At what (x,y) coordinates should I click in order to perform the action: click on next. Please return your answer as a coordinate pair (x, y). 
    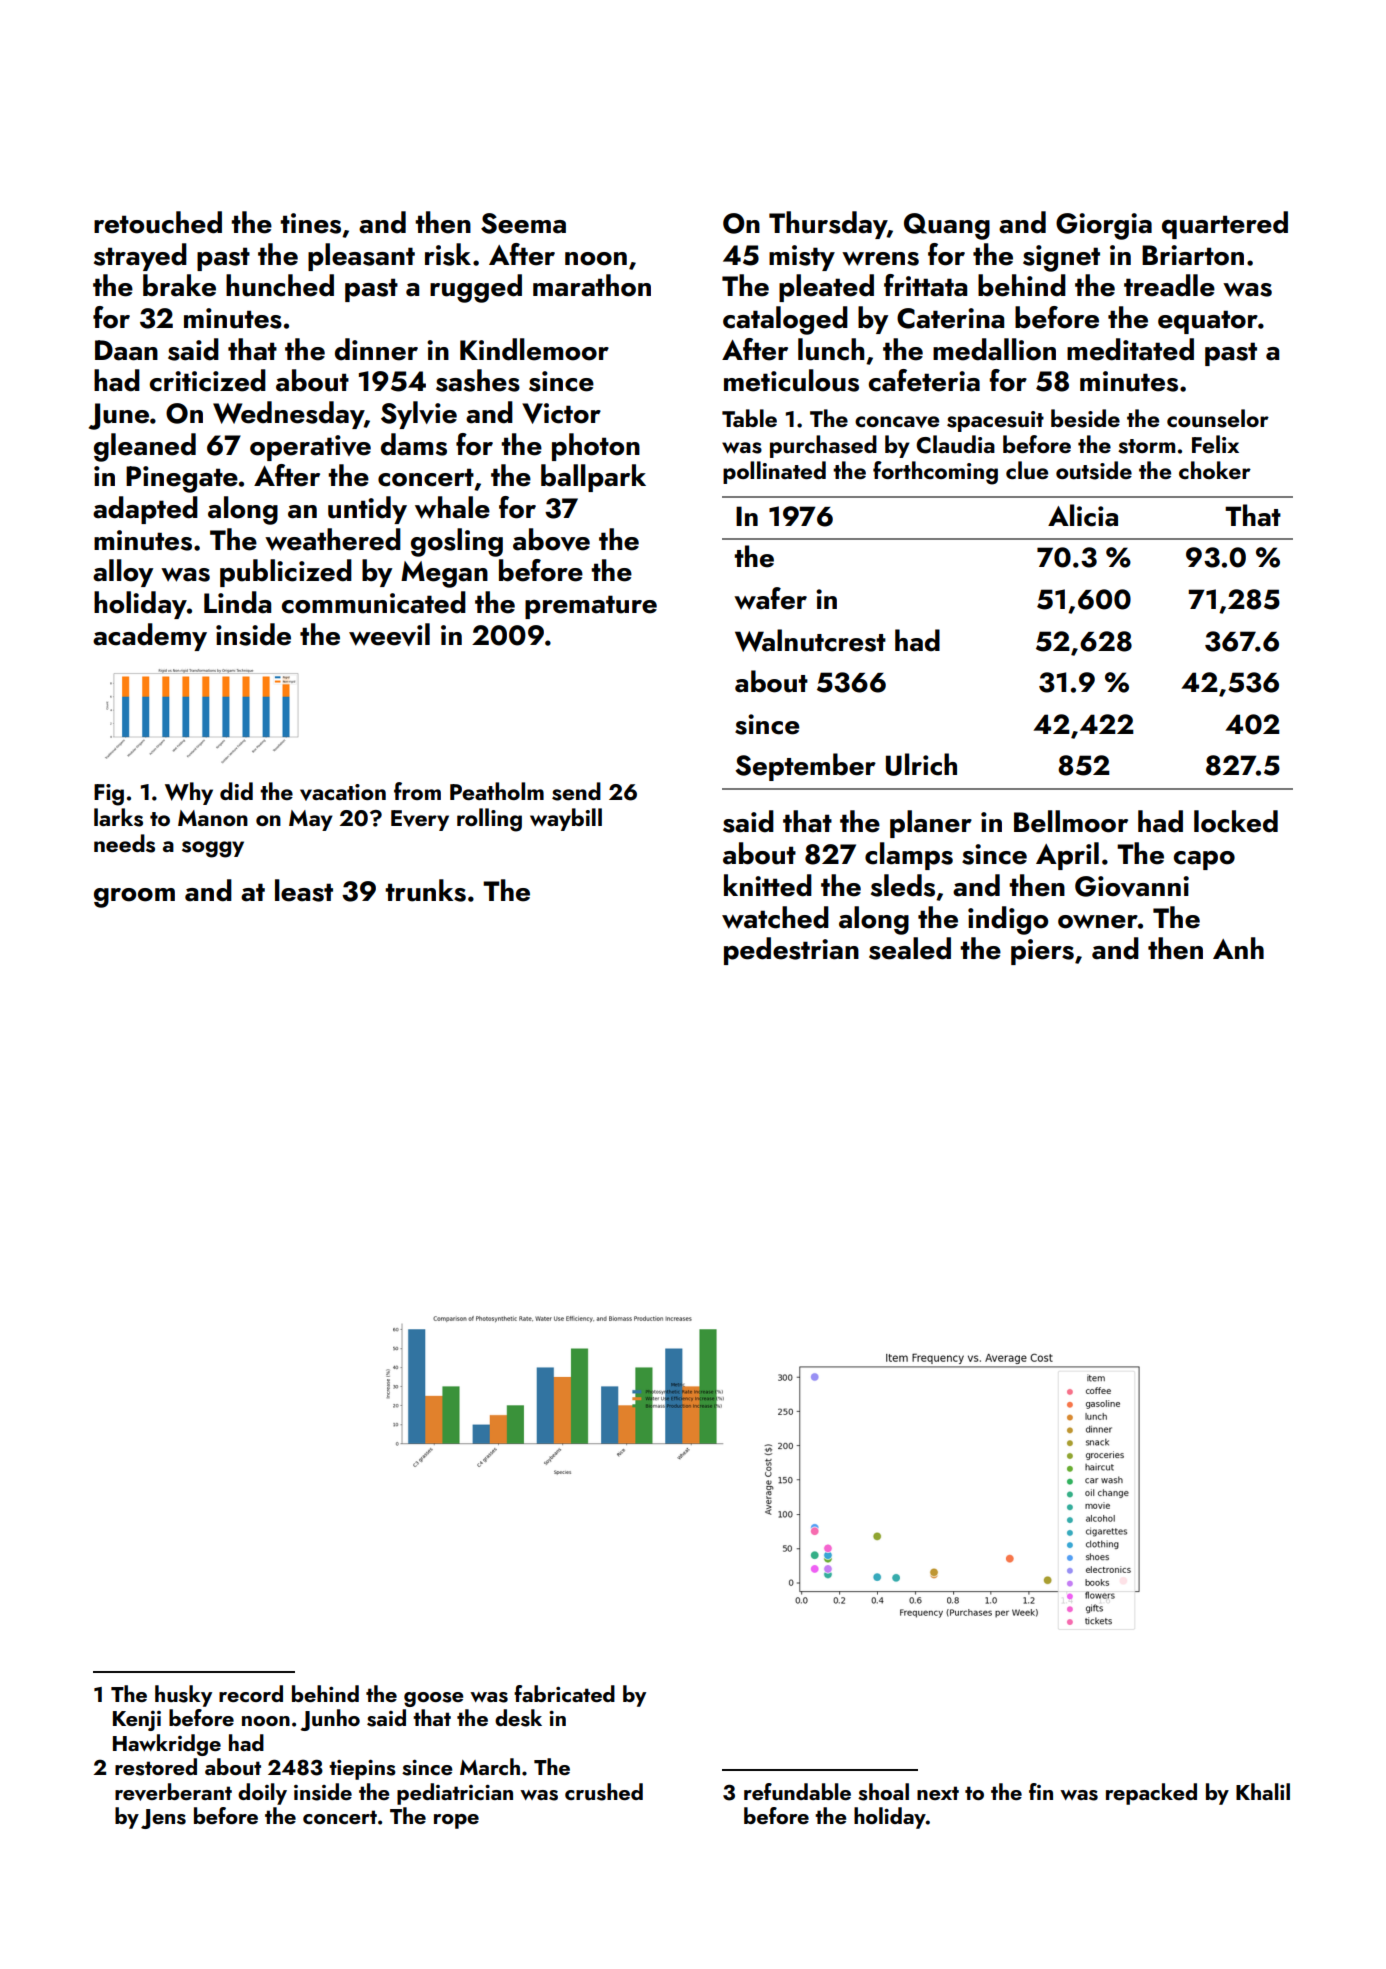
    Looking at the image, I should click on (938, 1793).
